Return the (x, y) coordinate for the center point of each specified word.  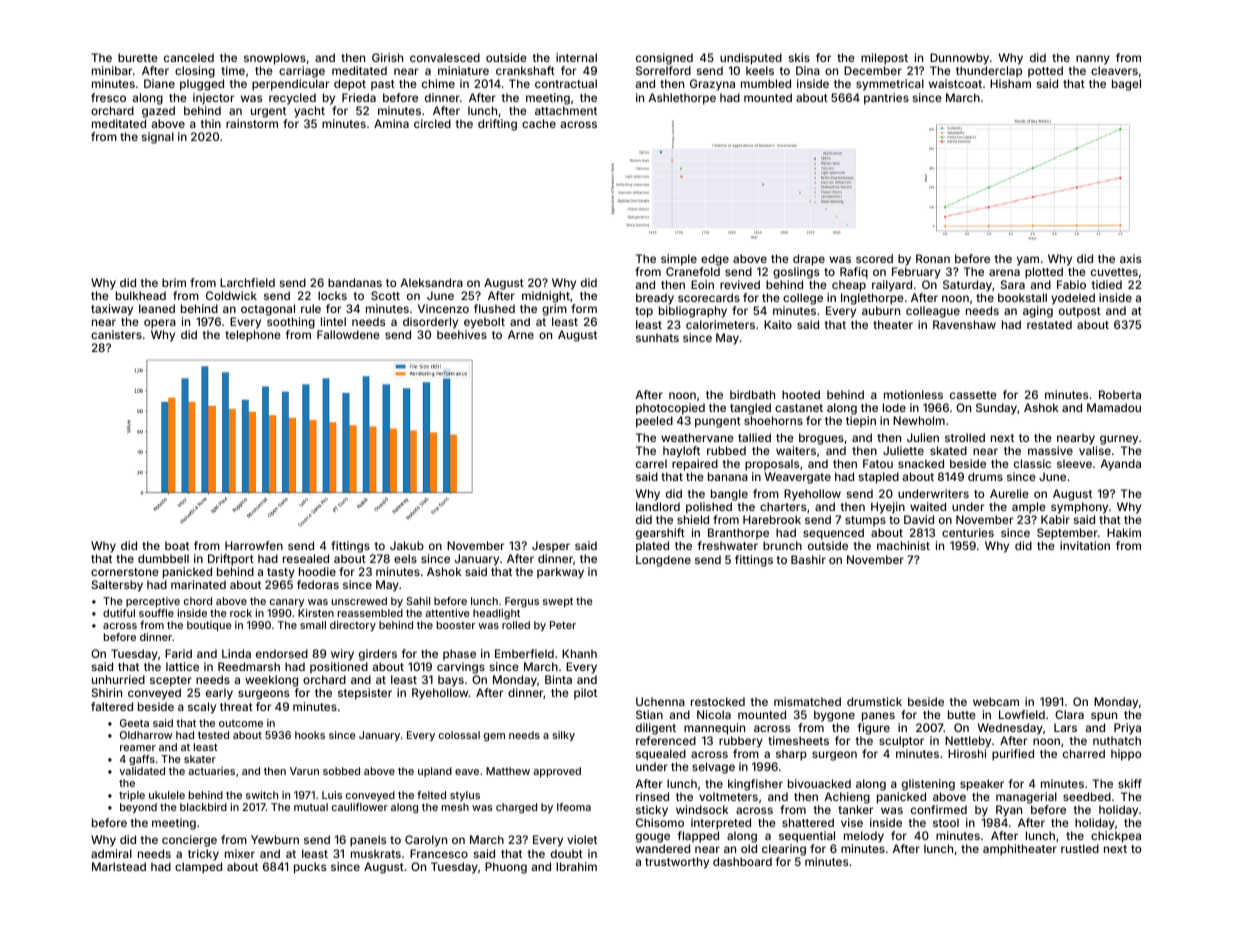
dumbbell (163, 558)
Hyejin (888, 508)
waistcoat (955, 83)
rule (311, 308)
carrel (651, 463)
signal (158, 138)
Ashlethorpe (682, 99)
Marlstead (119, 866)
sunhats (657, 337)
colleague (933, 312)
